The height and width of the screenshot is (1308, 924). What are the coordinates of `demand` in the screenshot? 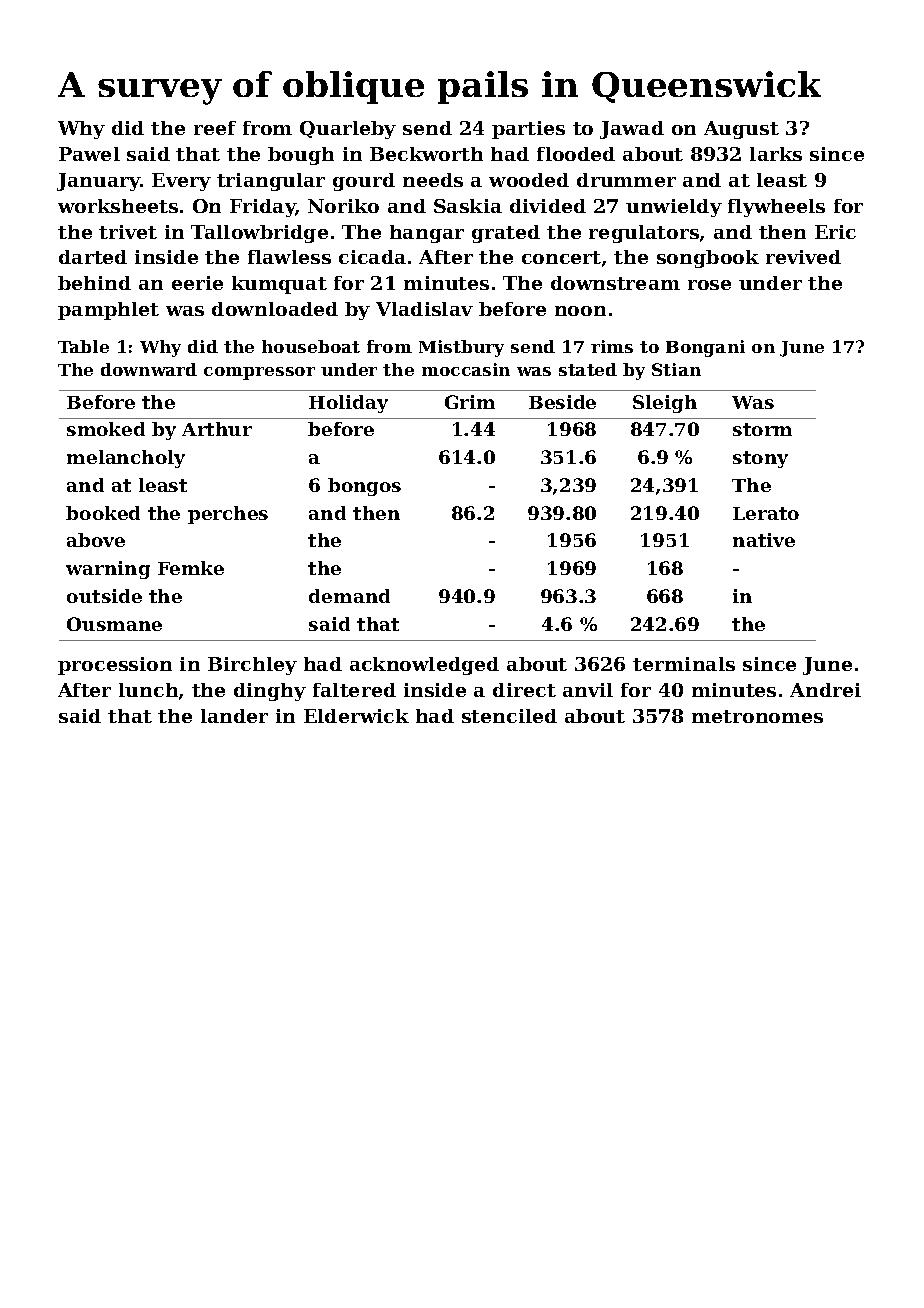 It's located at (349, 596).
